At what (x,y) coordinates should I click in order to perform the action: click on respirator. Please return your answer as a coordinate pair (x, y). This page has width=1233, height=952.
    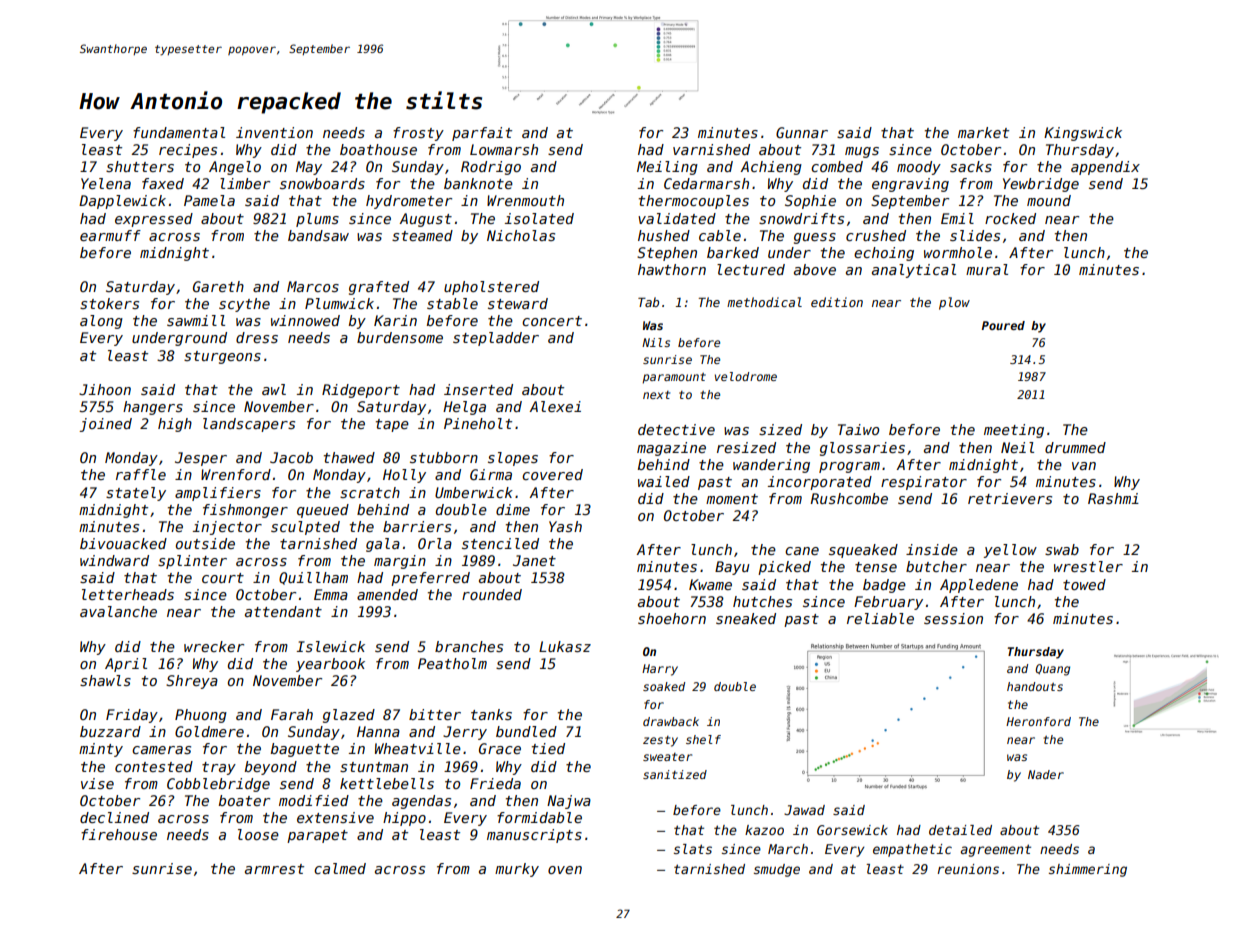
    Looking at the image, I should click on (924, 483).
